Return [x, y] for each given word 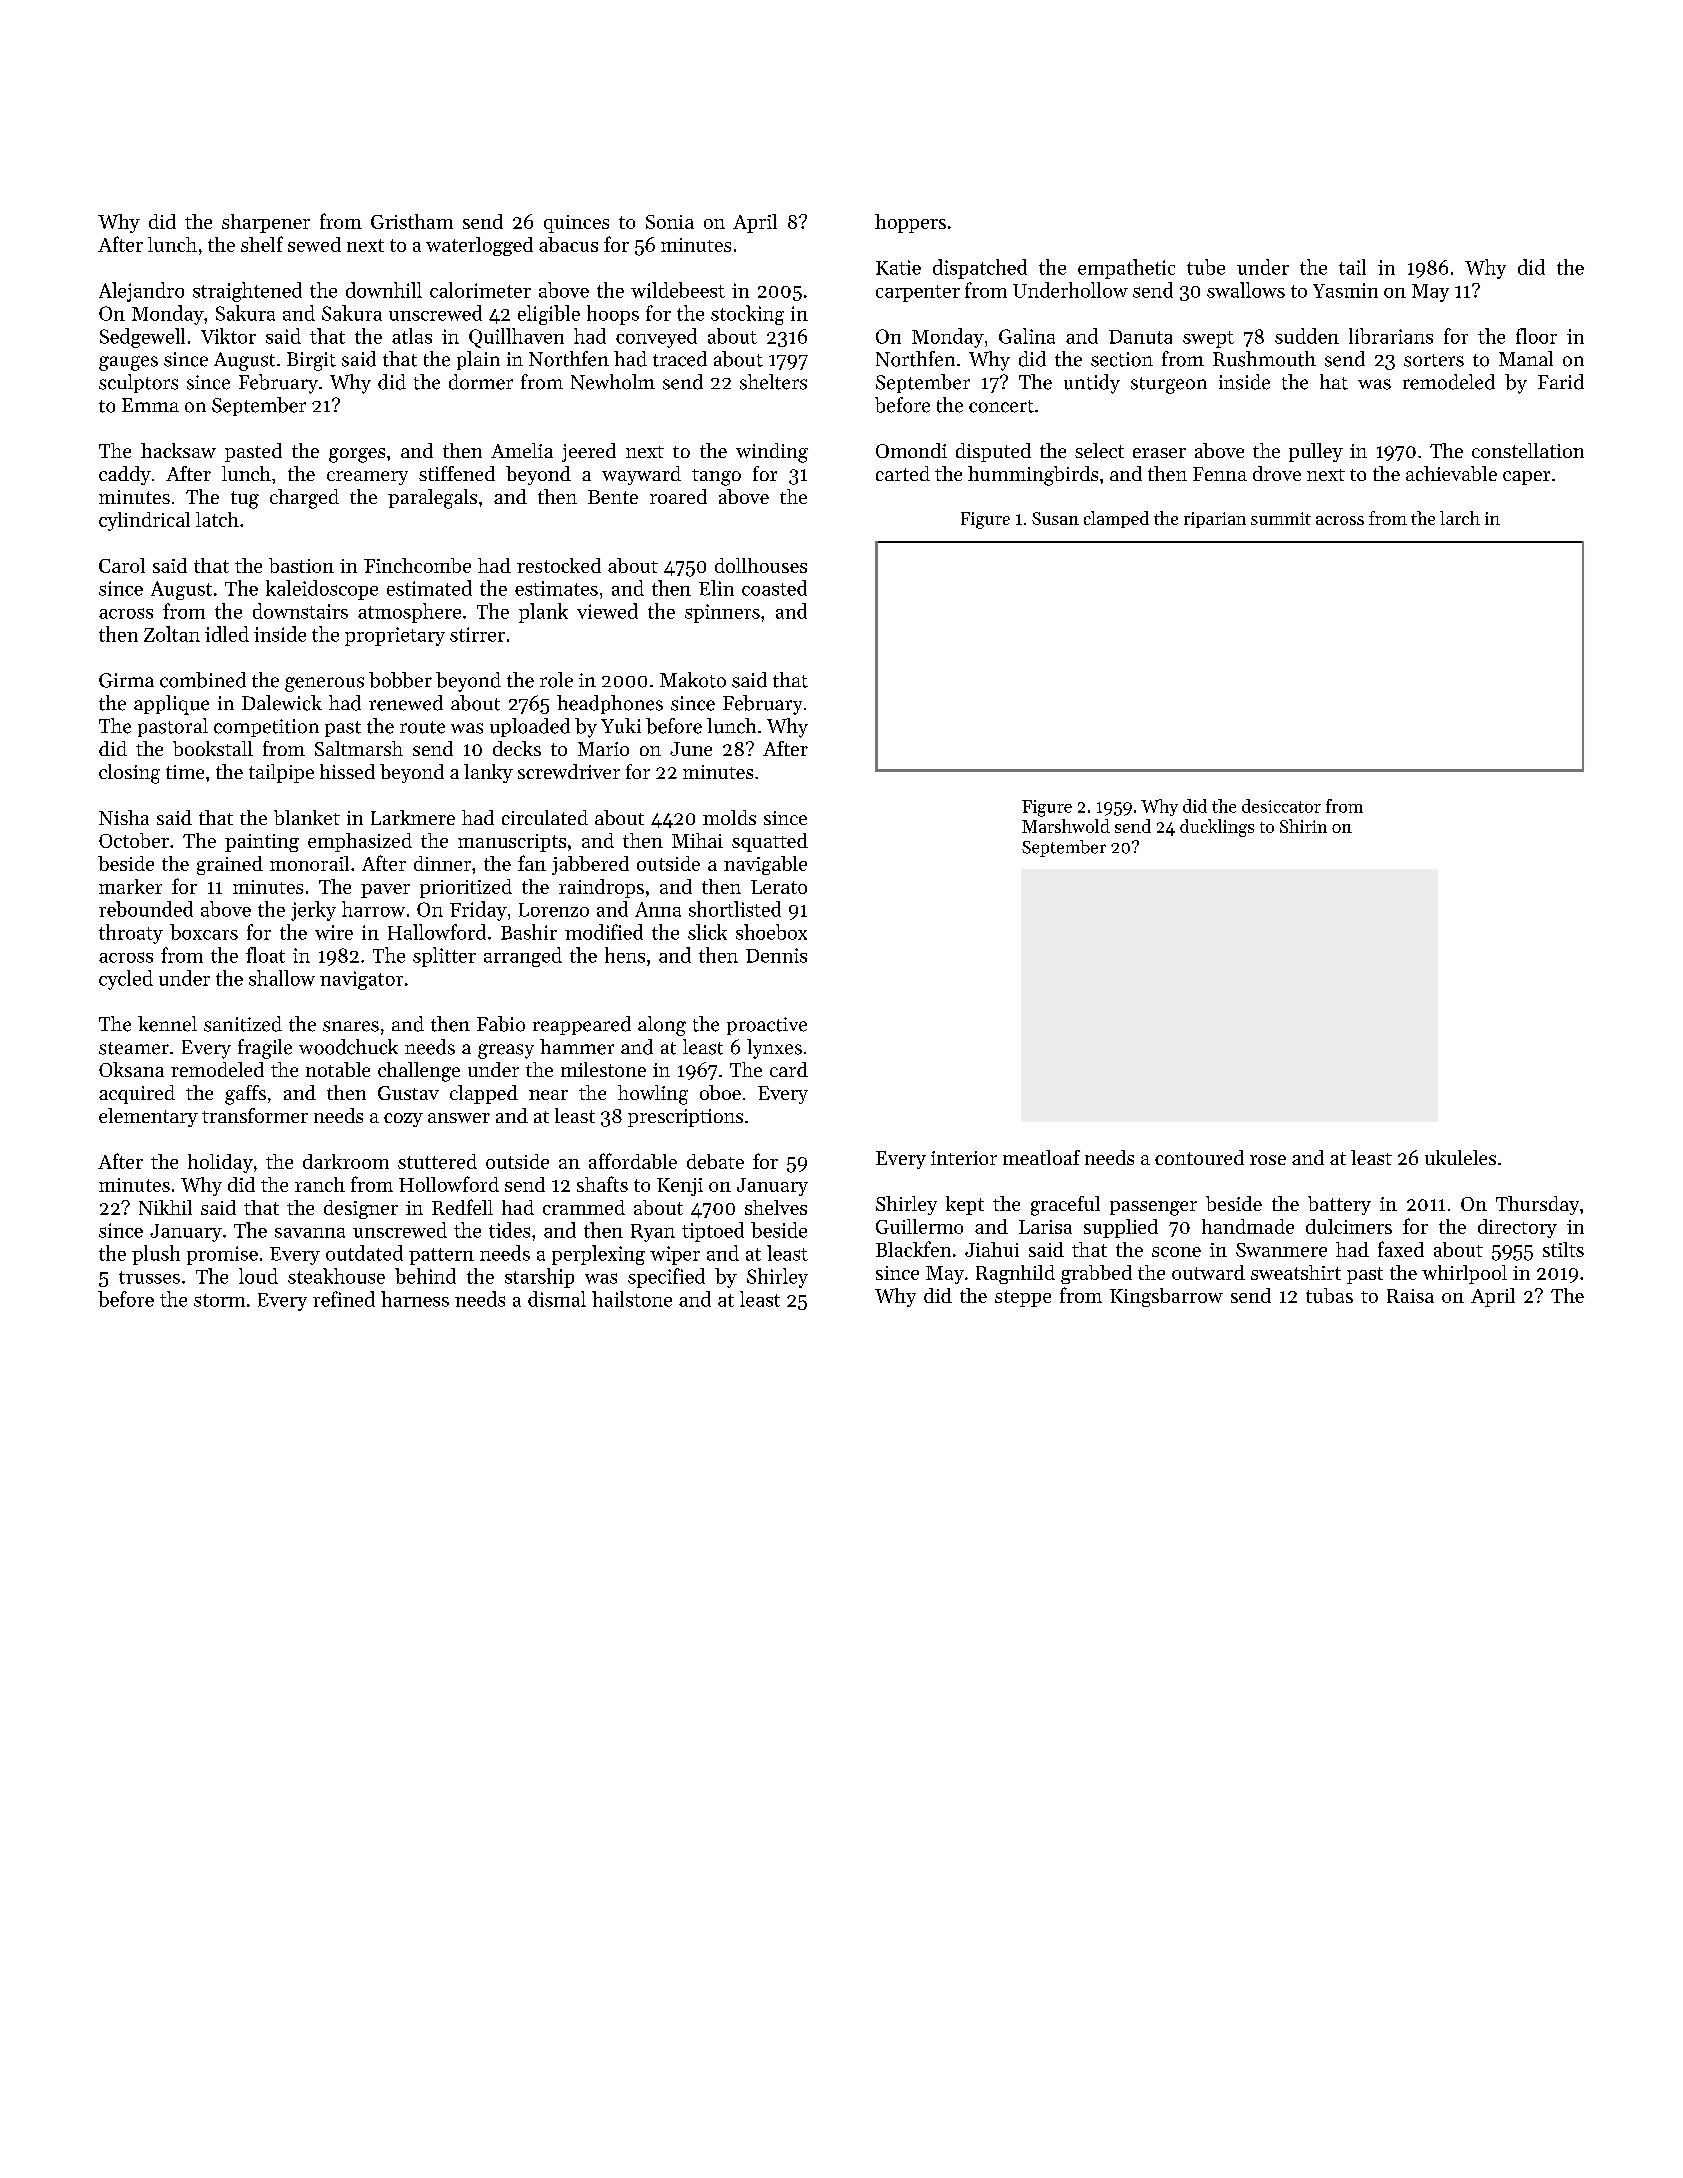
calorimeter [480, 290]
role [556, 680]
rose [1268, 1160]
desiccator [1281, 806]
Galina [1027, 336]
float [265, 955]
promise [222, 1255]
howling [653, 1095]
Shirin [1303, 826]
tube [1206, 267]
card [789, 1069]
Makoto [693, 680]
